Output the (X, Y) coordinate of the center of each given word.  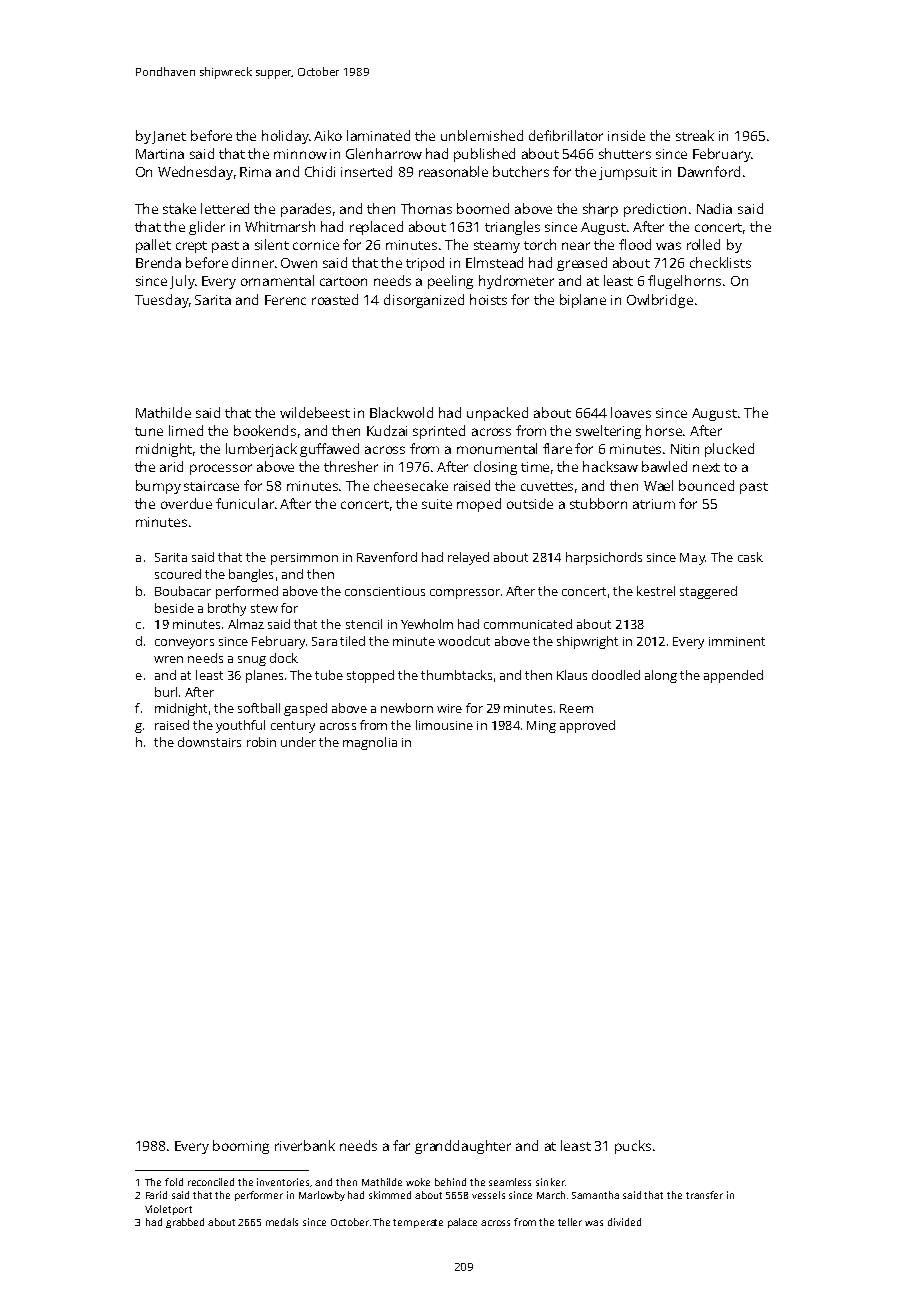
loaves (631, 412)
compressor (465, 594)
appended (733, 676)
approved (587, 726)
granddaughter (463, 1147)
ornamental (277, 280)
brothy (227, 609)
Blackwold (401, 412)
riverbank (305, 1145)
